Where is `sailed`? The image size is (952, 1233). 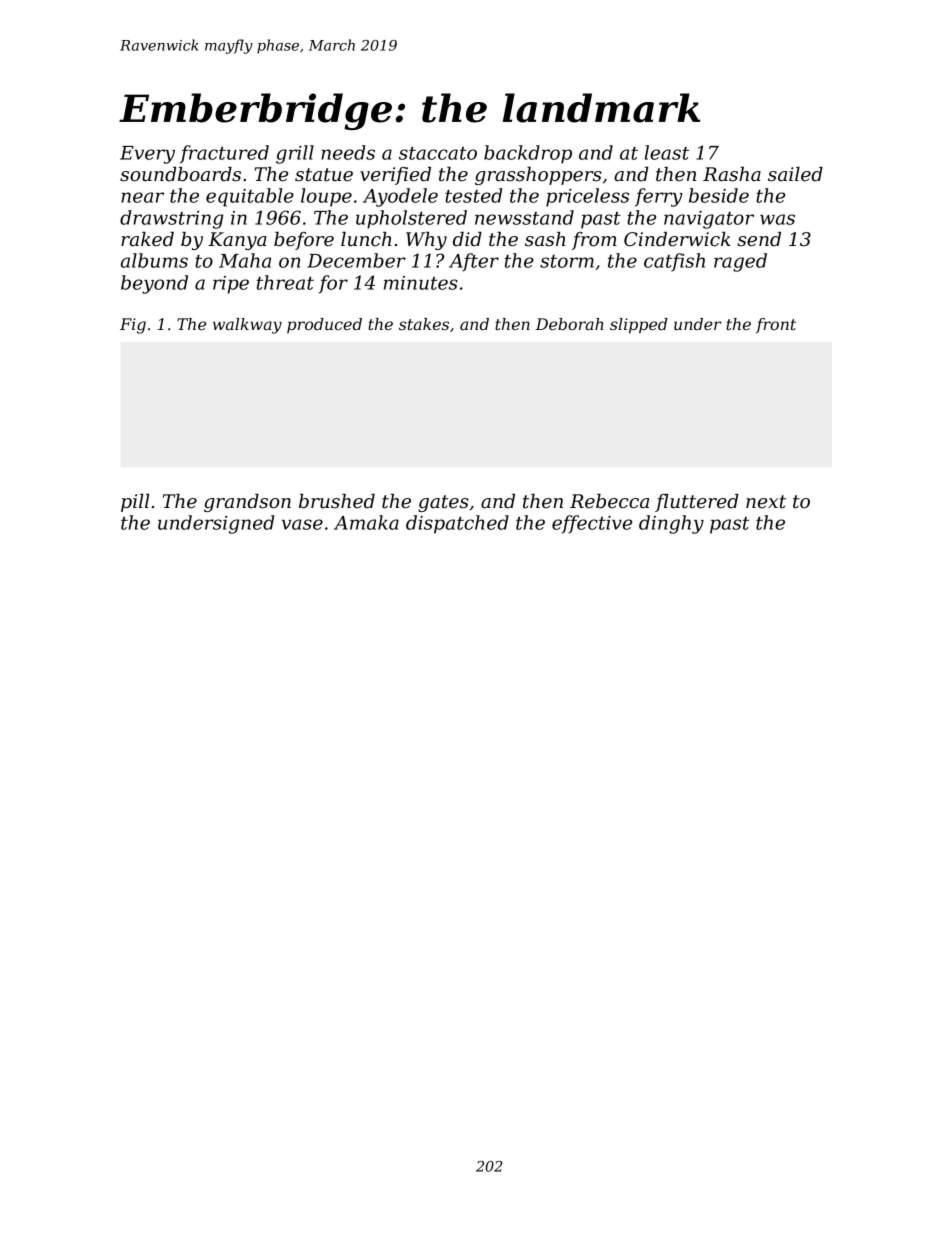 sailed is located at coordinates (795, 174).
